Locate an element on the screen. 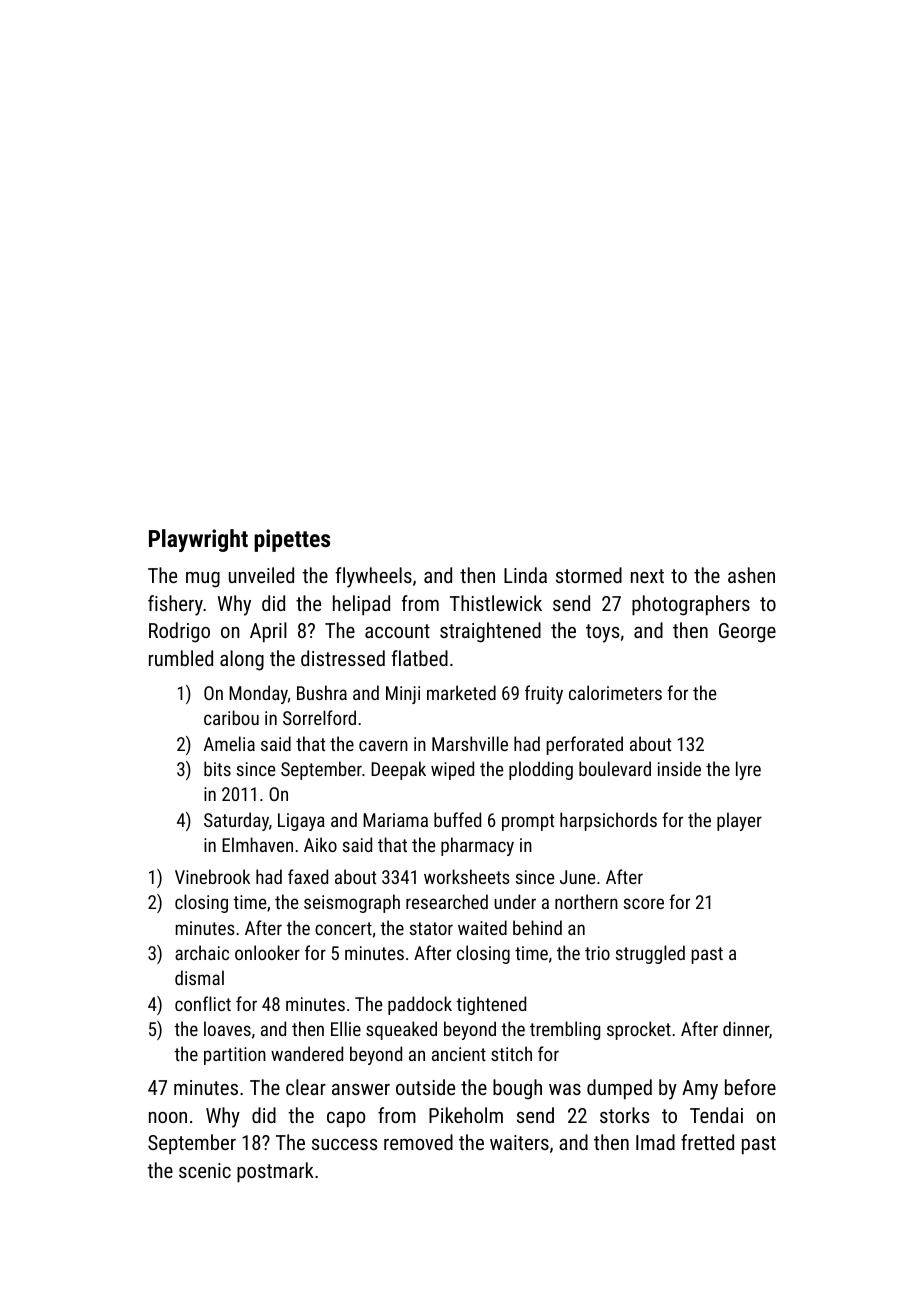 The image size is (924, 1314). Linda is located at coordinates (525, 575).
